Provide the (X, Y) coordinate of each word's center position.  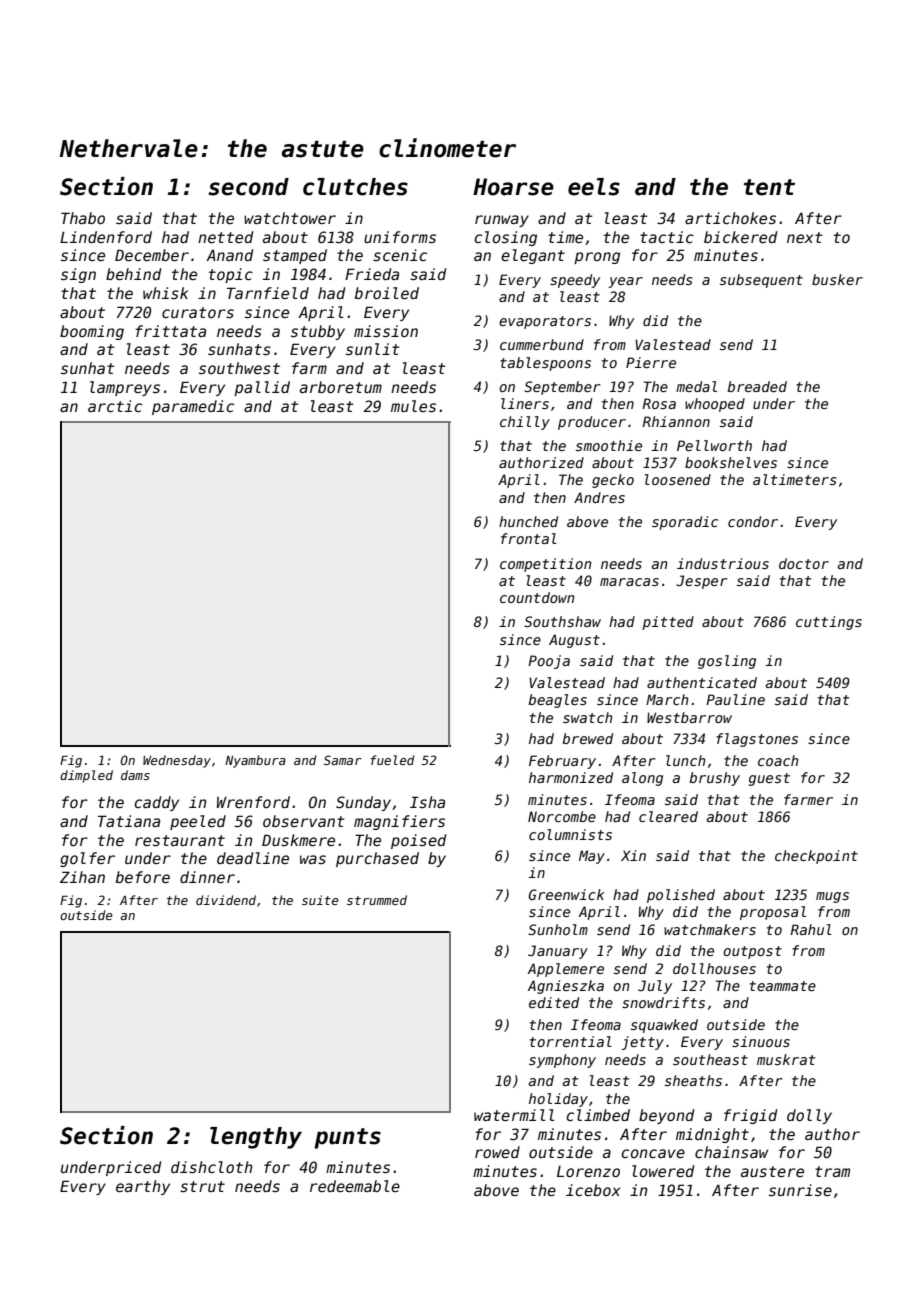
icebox (593, 1190)
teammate (783, 986)
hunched (528, 521)
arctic (115, 406)
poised (418, 841)
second (248, 187)
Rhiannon (676, 421)
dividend (226, 900)
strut (202, 1186)
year (626, 282)
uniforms (400, 237)
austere (772, 1171)
